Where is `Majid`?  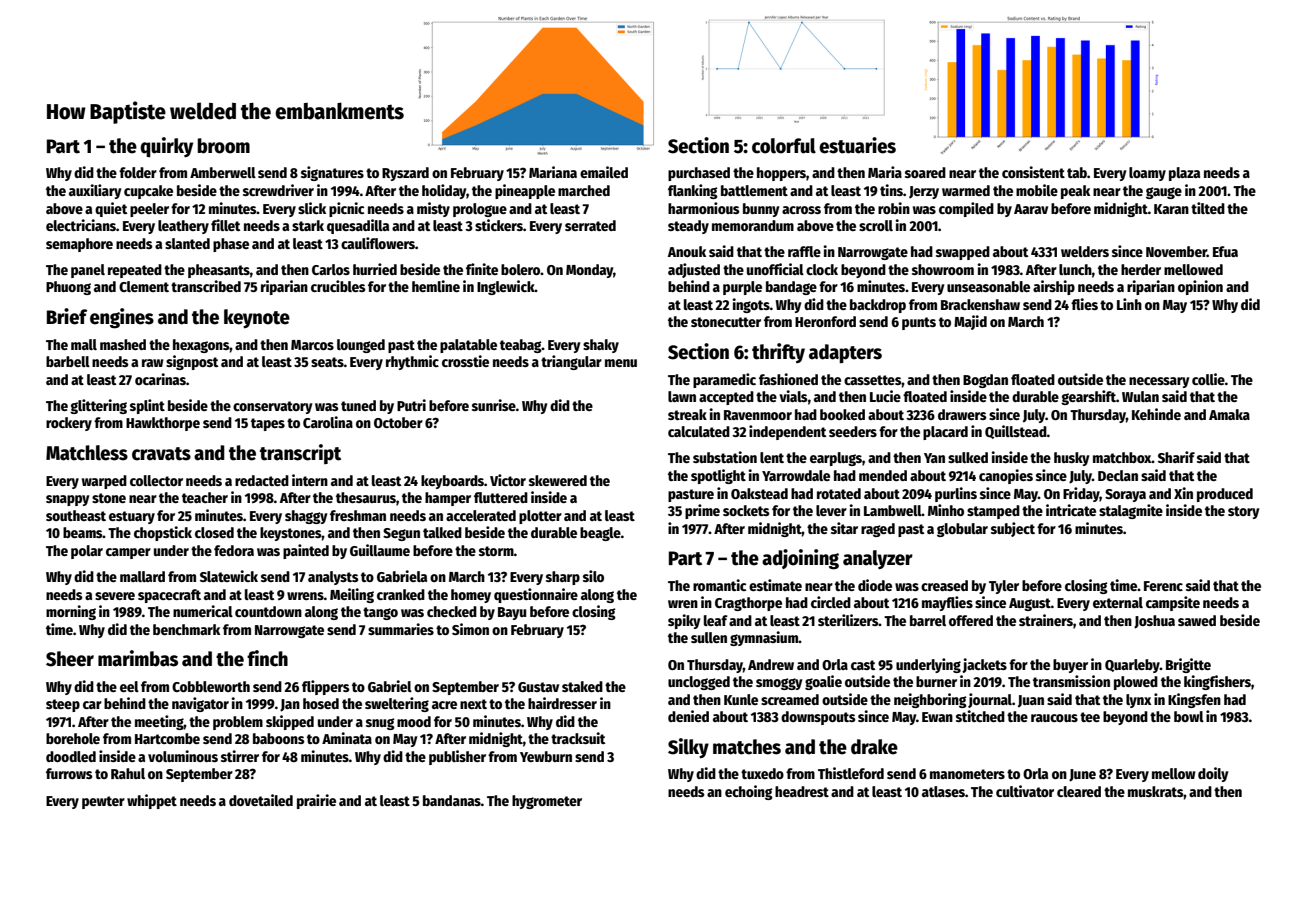 Majid is located at coordinates (970, 322).
